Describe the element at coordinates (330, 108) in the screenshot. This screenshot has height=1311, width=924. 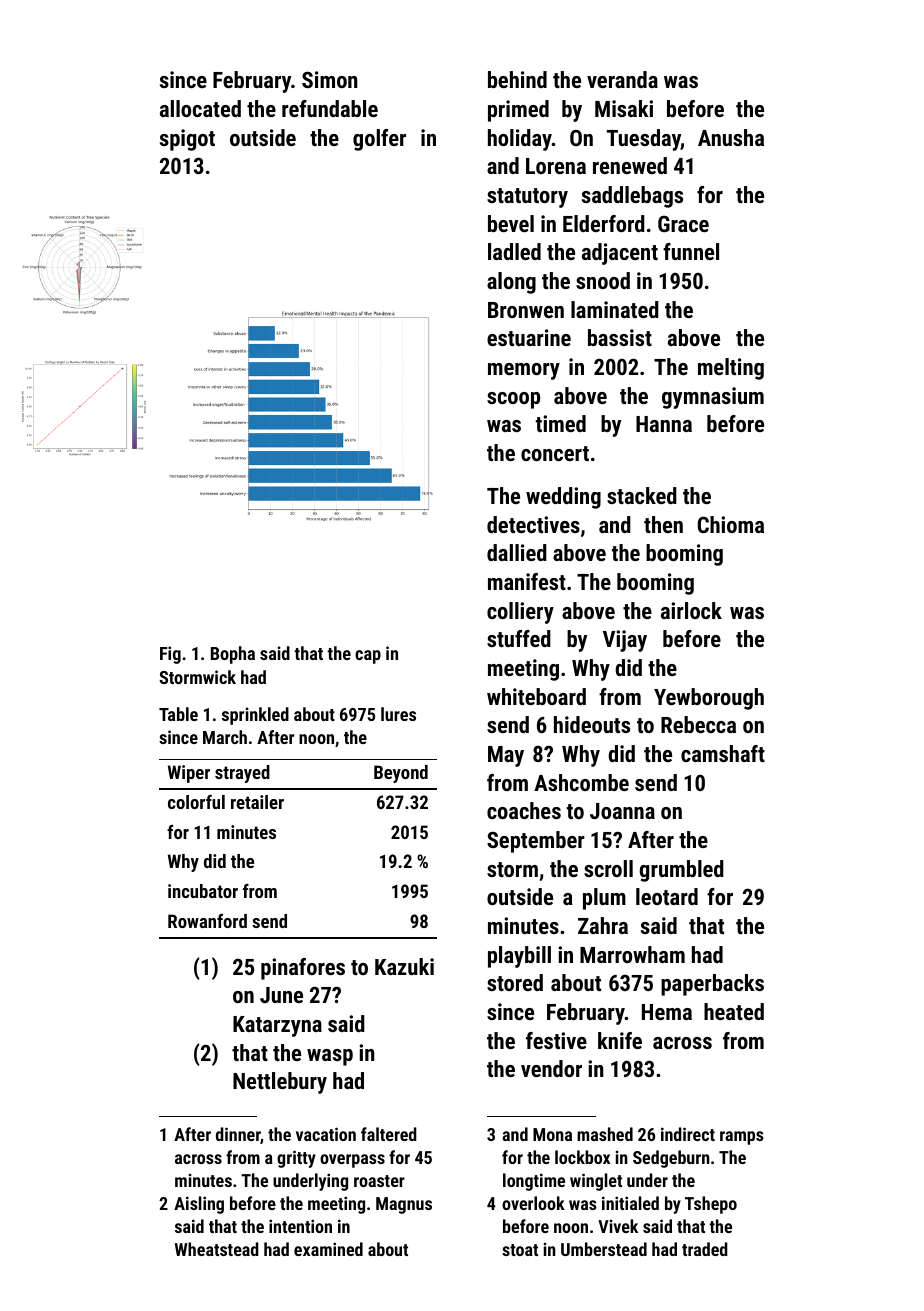
I see `refundable` at that location.
